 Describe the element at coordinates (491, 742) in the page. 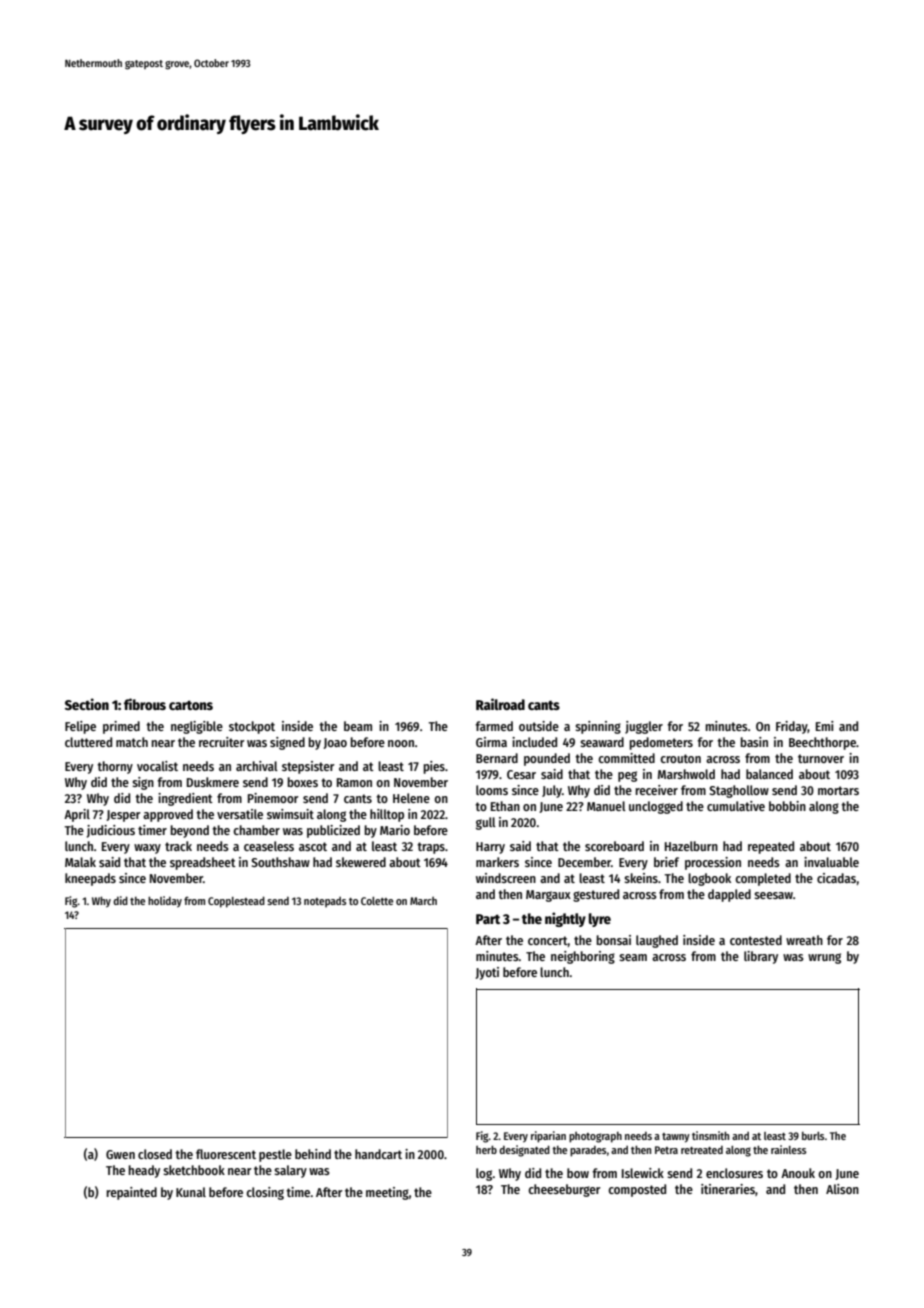

I see `Girma` at that location.
